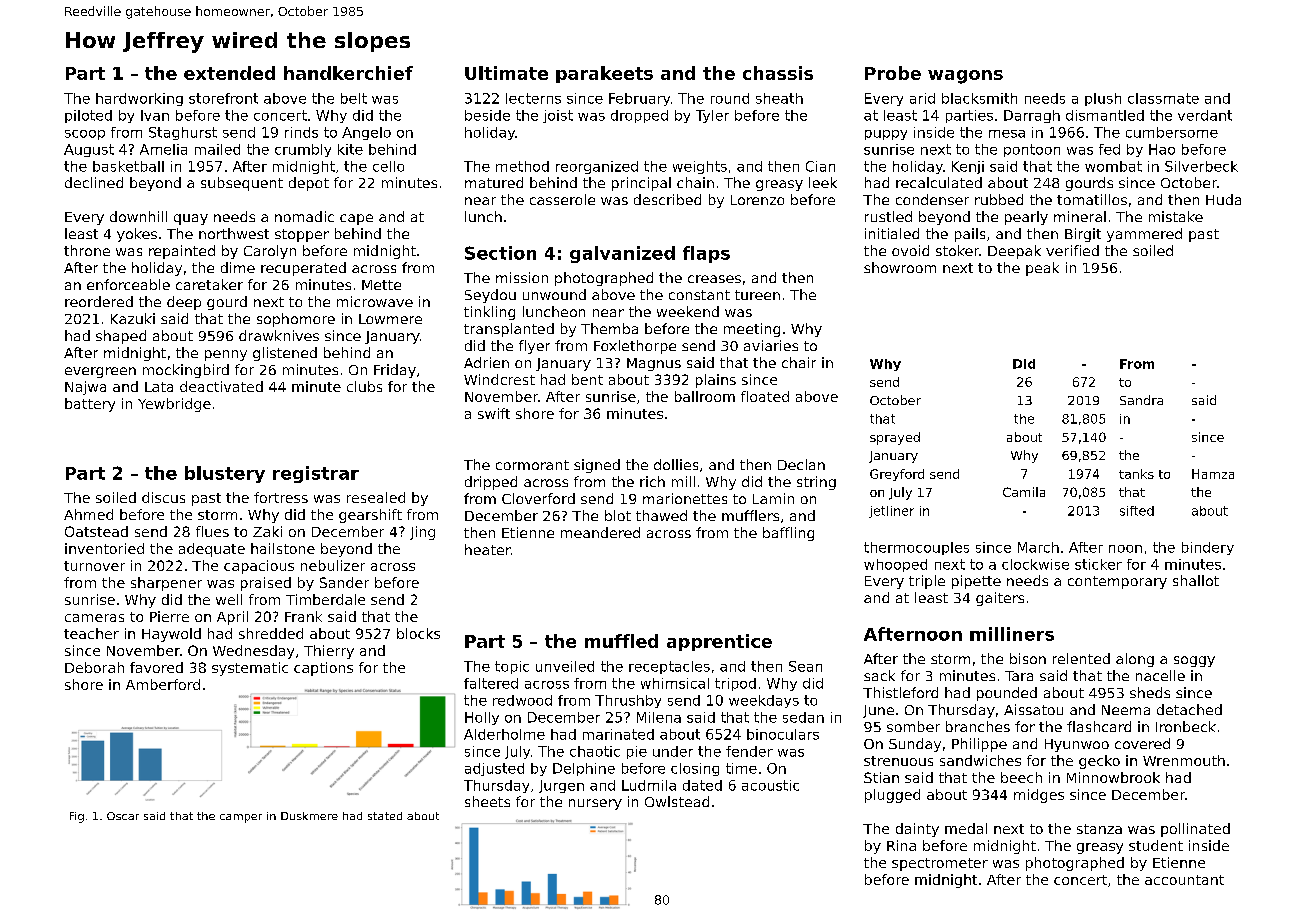  Describe the element at coordinates (621, 641) in the document. I see `muffled` at that location.
